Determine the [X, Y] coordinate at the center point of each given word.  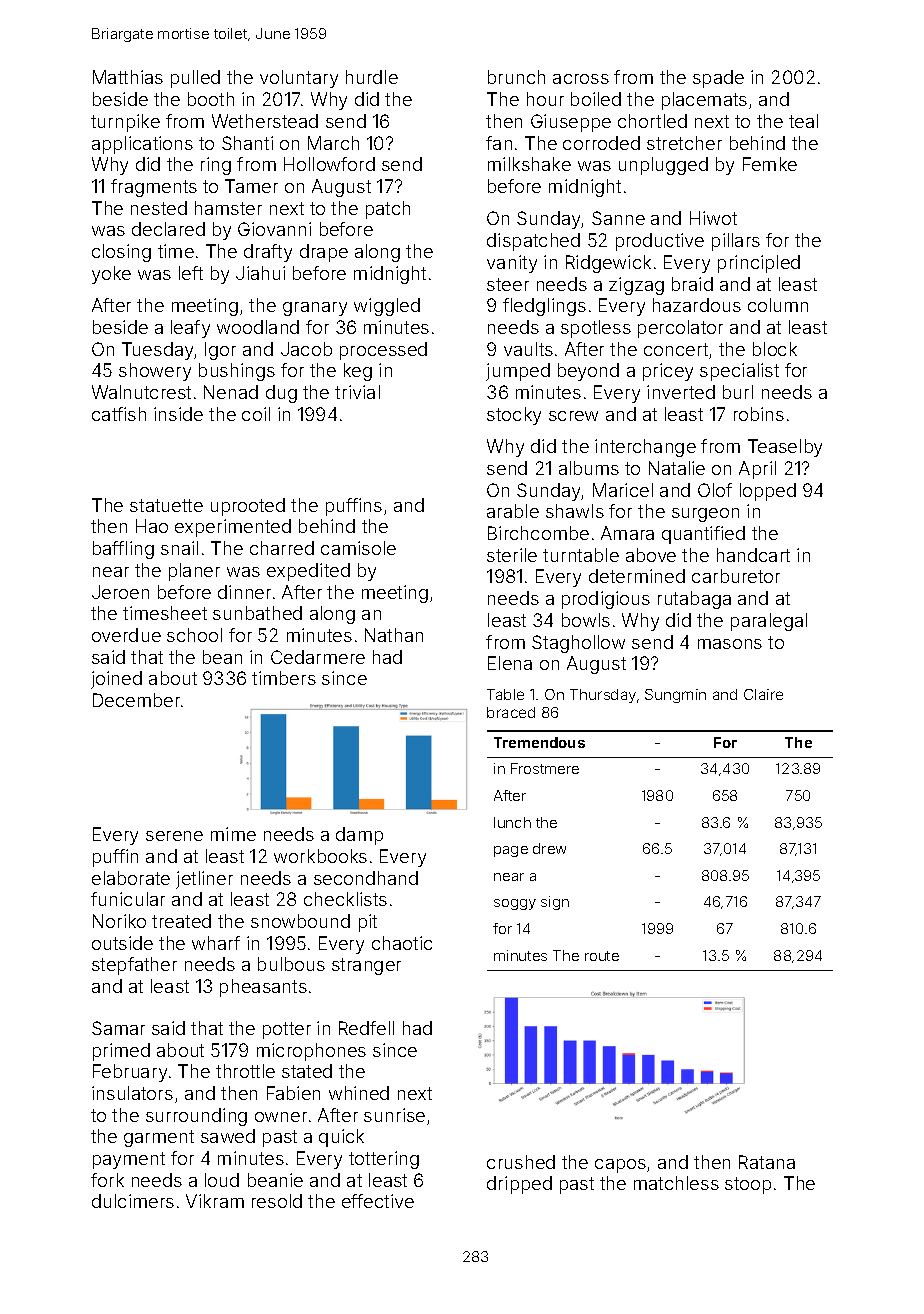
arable [513, 511]
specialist [739, 372]
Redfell [366, 1028]
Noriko [119, 921]
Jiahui [260, 273]
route [602, 956]
